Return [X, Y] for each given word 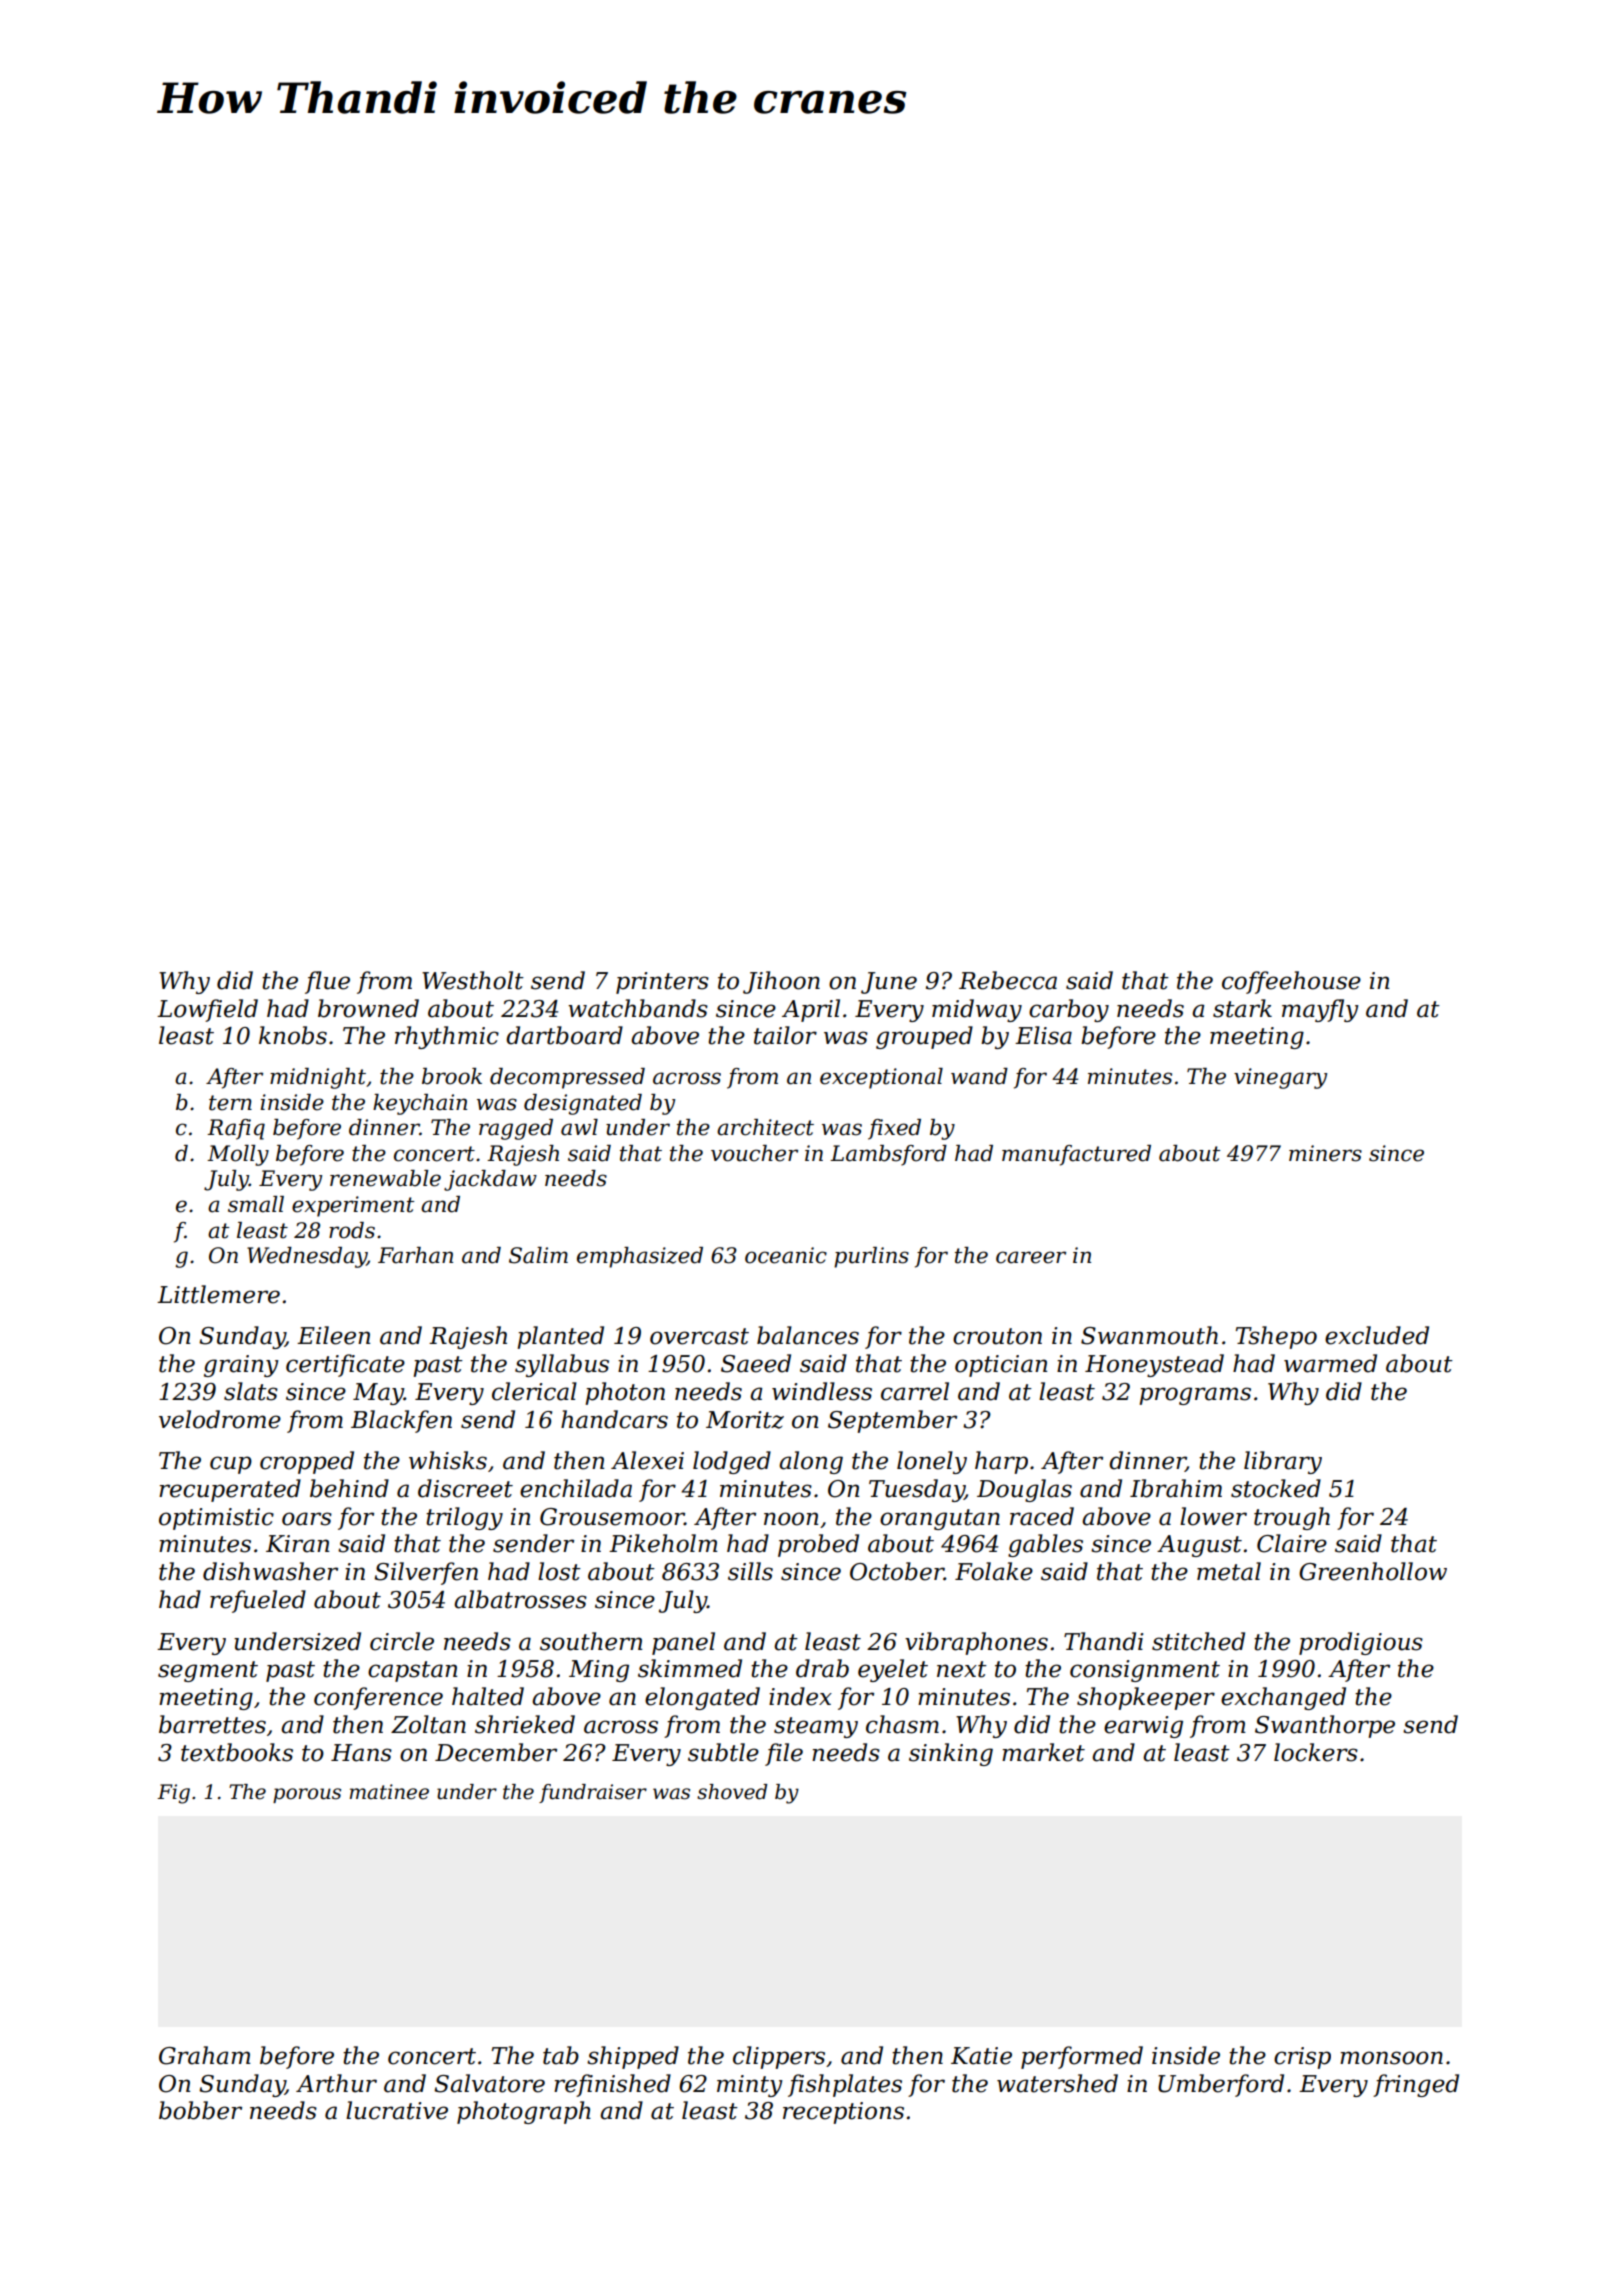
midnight [318, 1078]
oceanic [786, 1255]
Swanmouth [1149, 1335]
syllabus [562, 1365]
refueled [258, 1601]
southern [591, 1641]
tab [561, 2055]
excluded [1377, 1335]
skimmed [690, 1668]
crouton [997, 1336]
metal [1229, 1571]
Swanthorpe [1325, 1726]
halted [488, 1696]
